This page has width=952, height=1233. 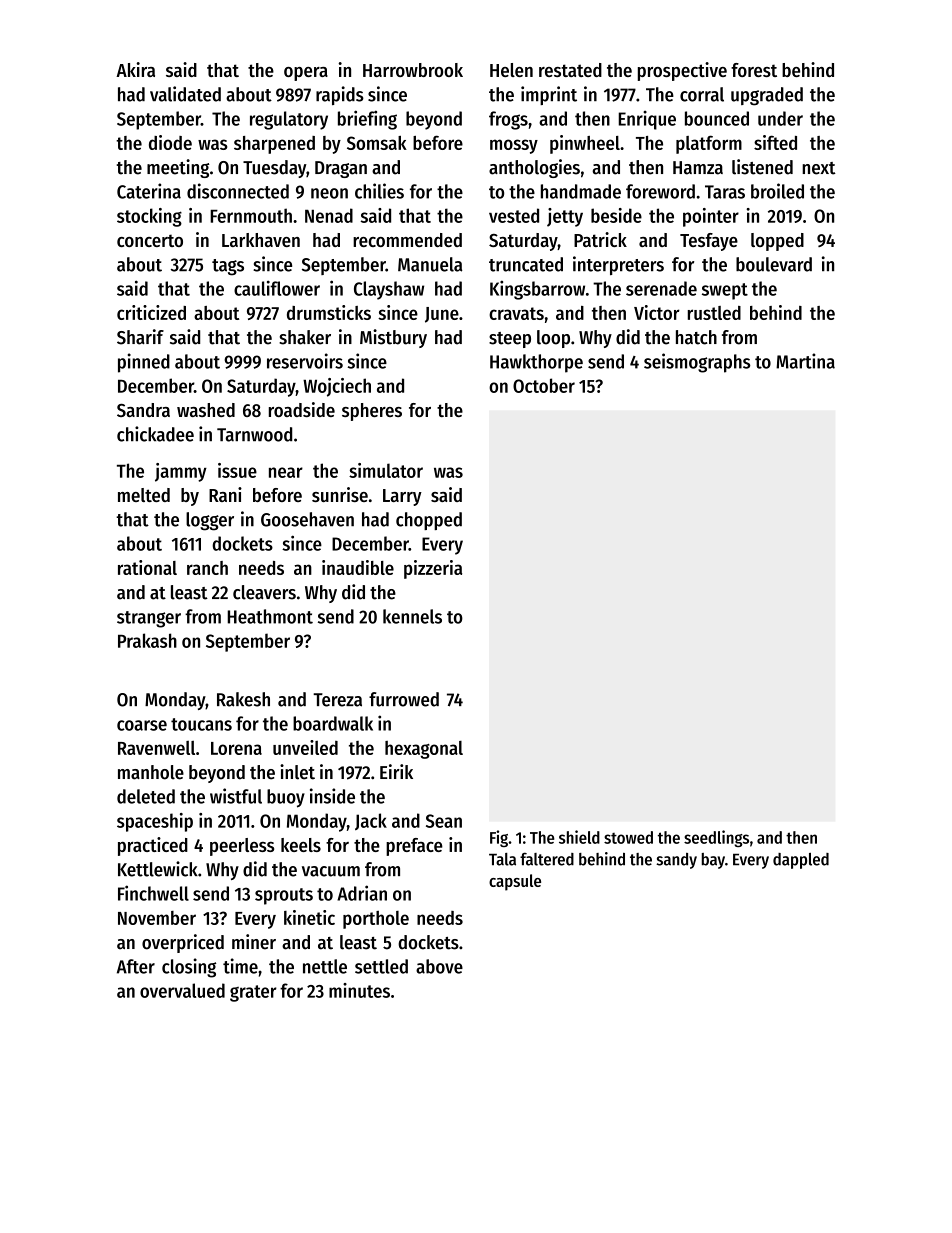 What do you see at coordinates (716, 838) in the page?
I see `seedlings` at bounding box center [716, 838].
